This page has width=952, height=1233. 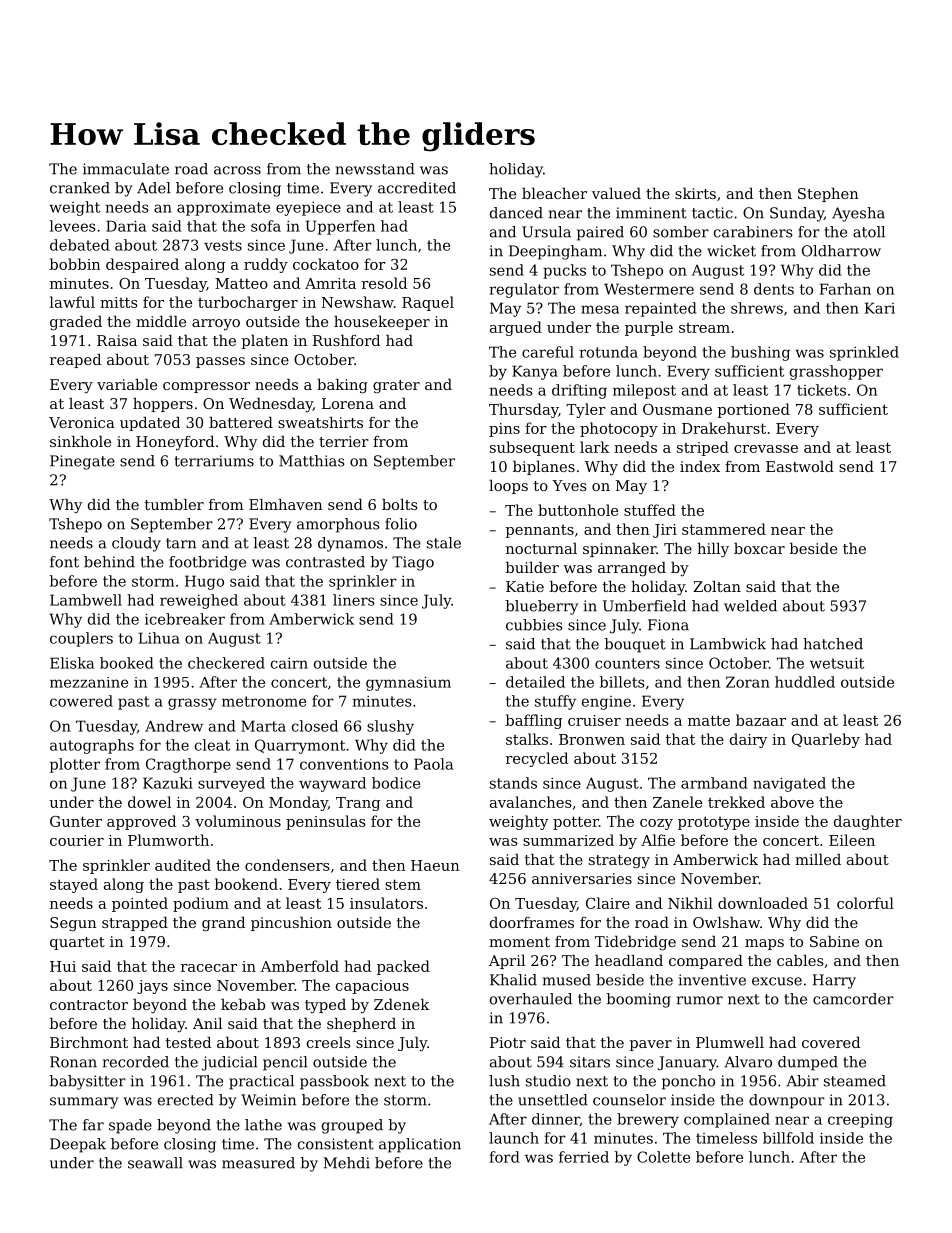 I want to click on immaculate, so click(x=126, y=169).
